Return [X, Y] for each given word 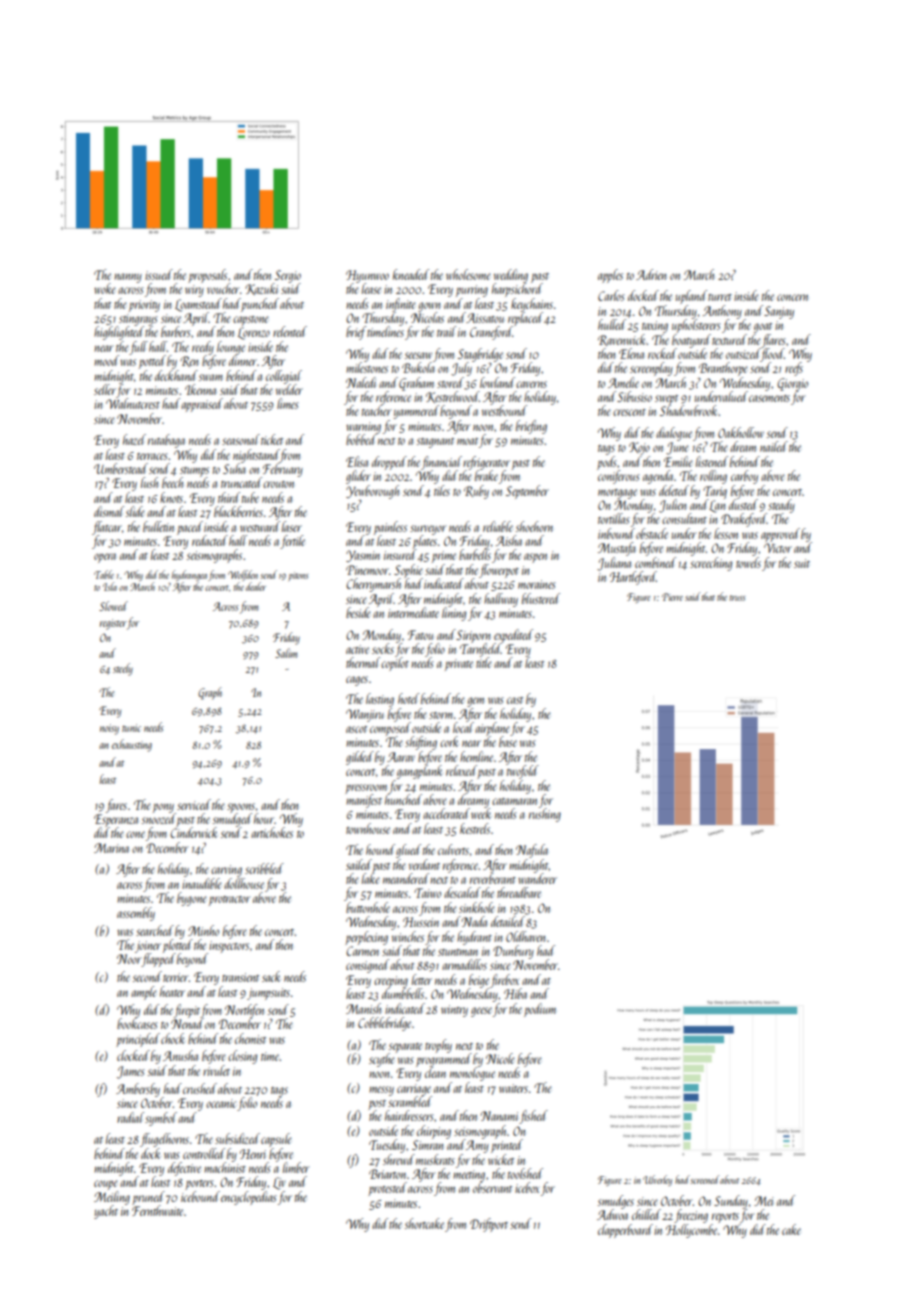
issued [159, 274]
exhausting [132, 745]
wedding [511, 276]
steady [781, 506]
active [357, 649]
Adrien [651, 274]
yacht [106, 1212]
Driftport [489, 1225]
